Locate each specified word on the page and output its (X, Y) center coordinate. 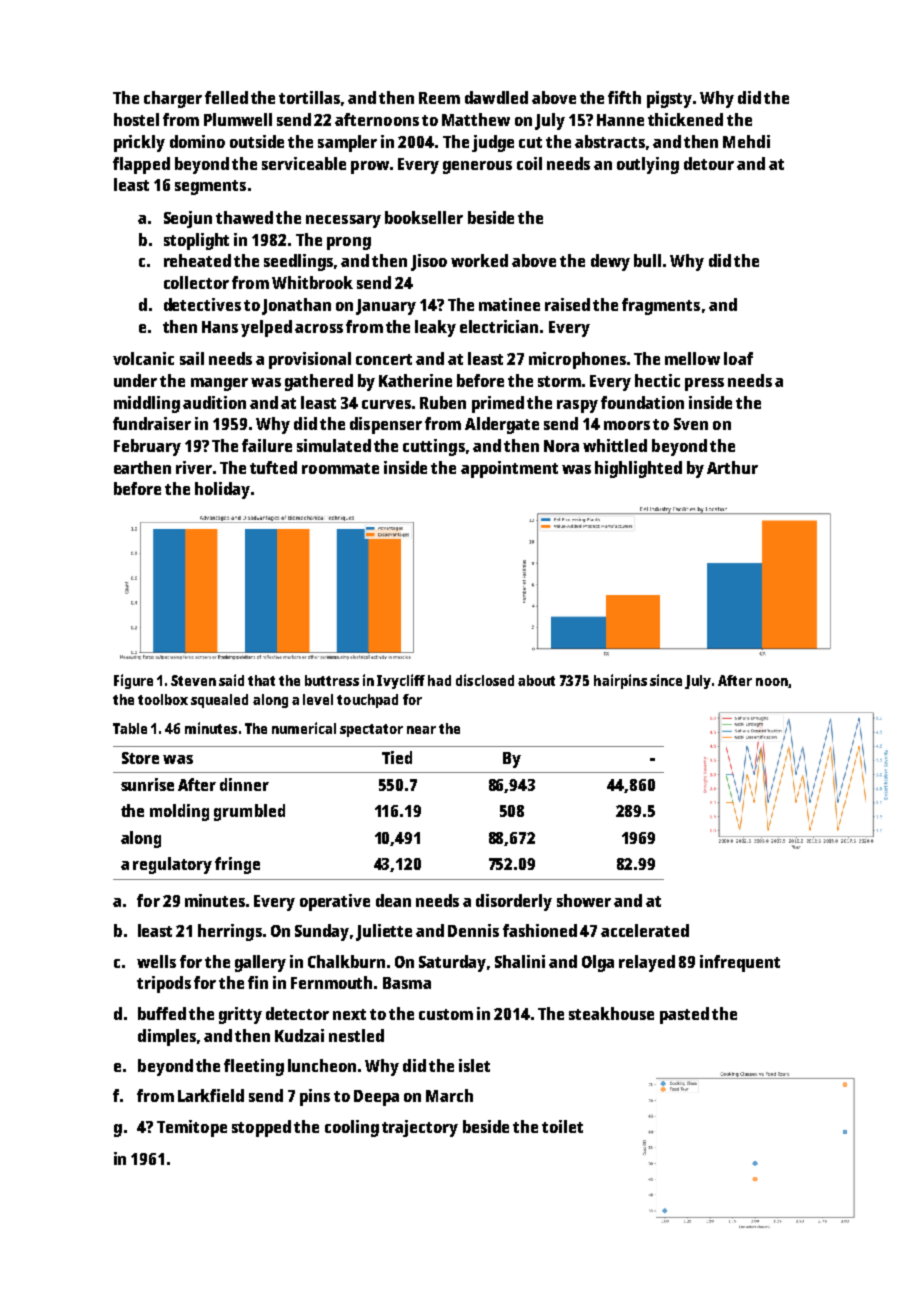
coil (529, 163)
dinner (244, 784)
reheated (197, 260)
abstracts (610, 141)
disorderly (514, 902)
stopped (261, 1128)
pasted (684, 1015)
